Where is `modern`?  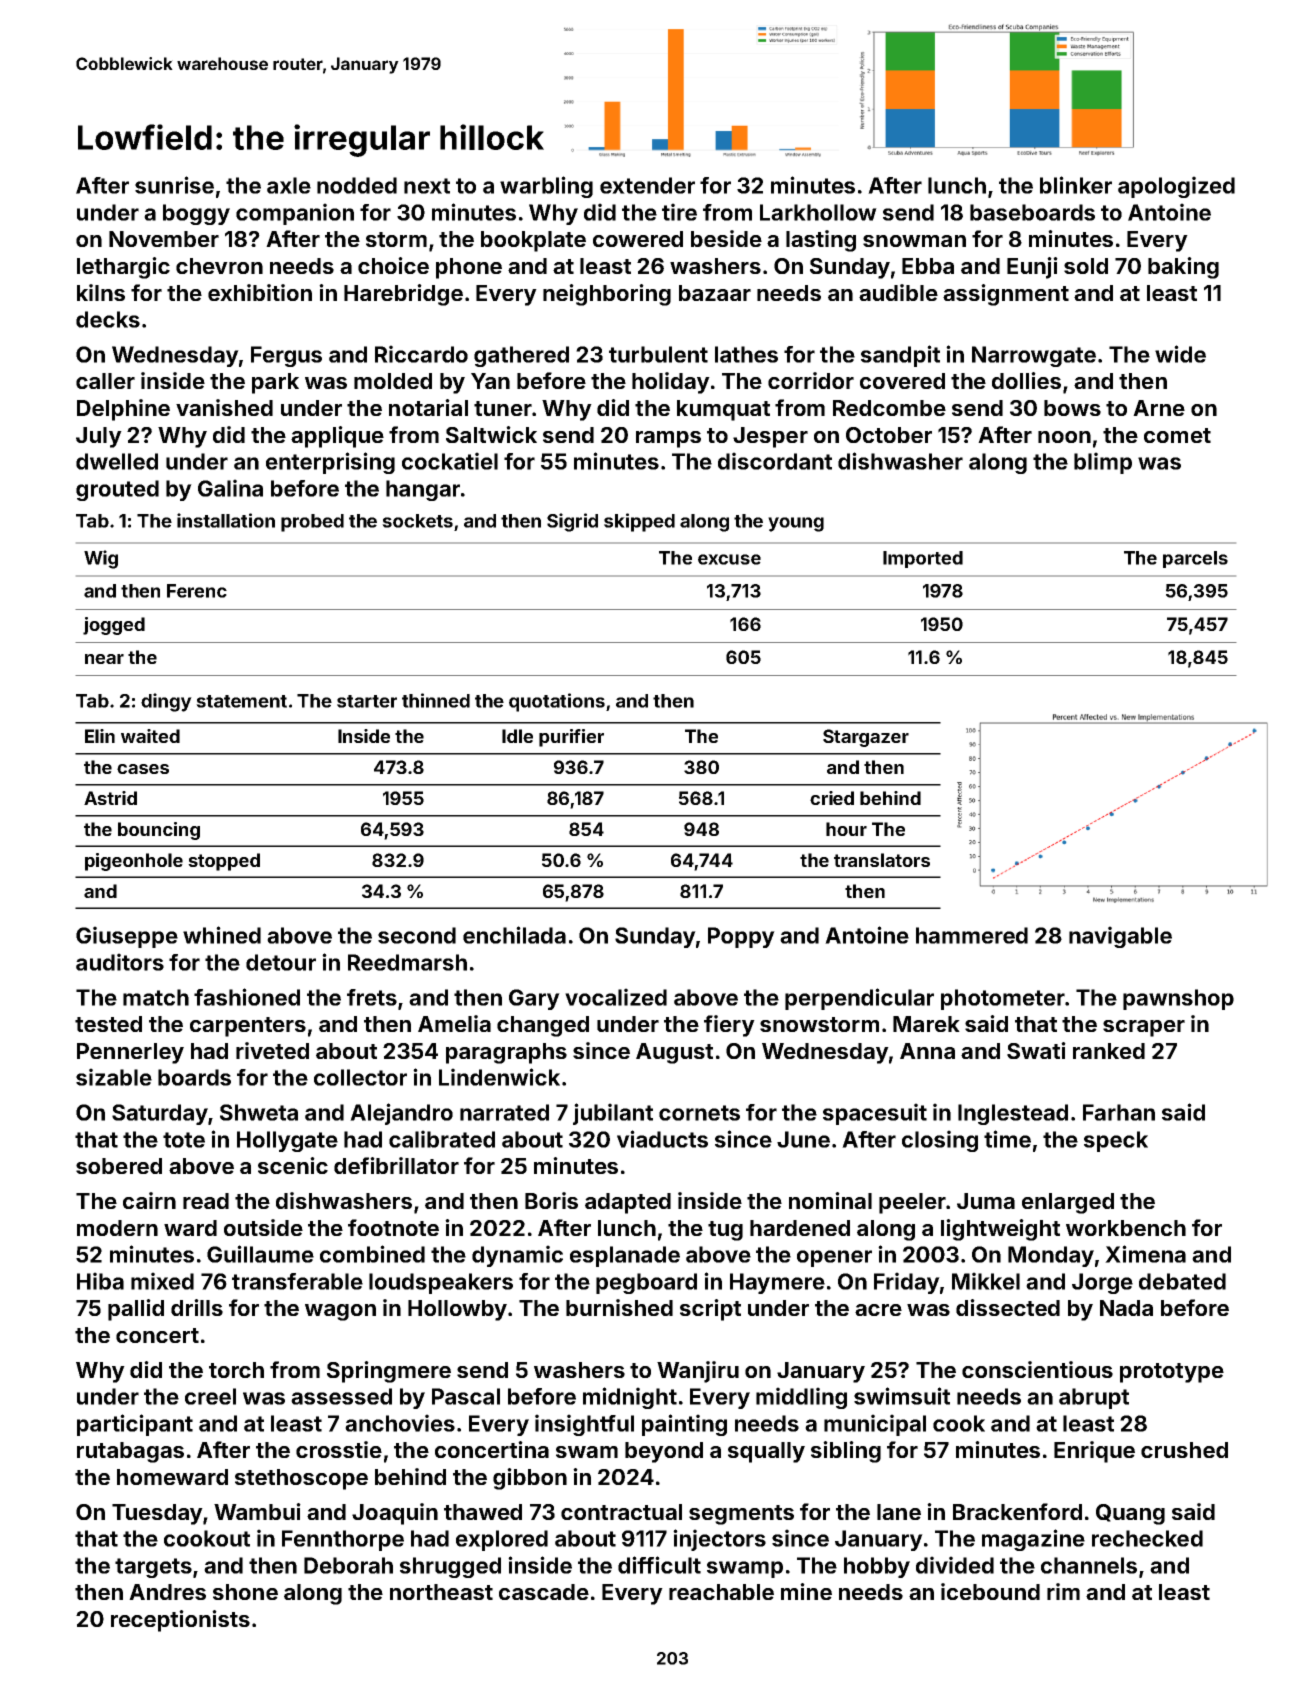 modern is located at coordinates (117, 1228).
